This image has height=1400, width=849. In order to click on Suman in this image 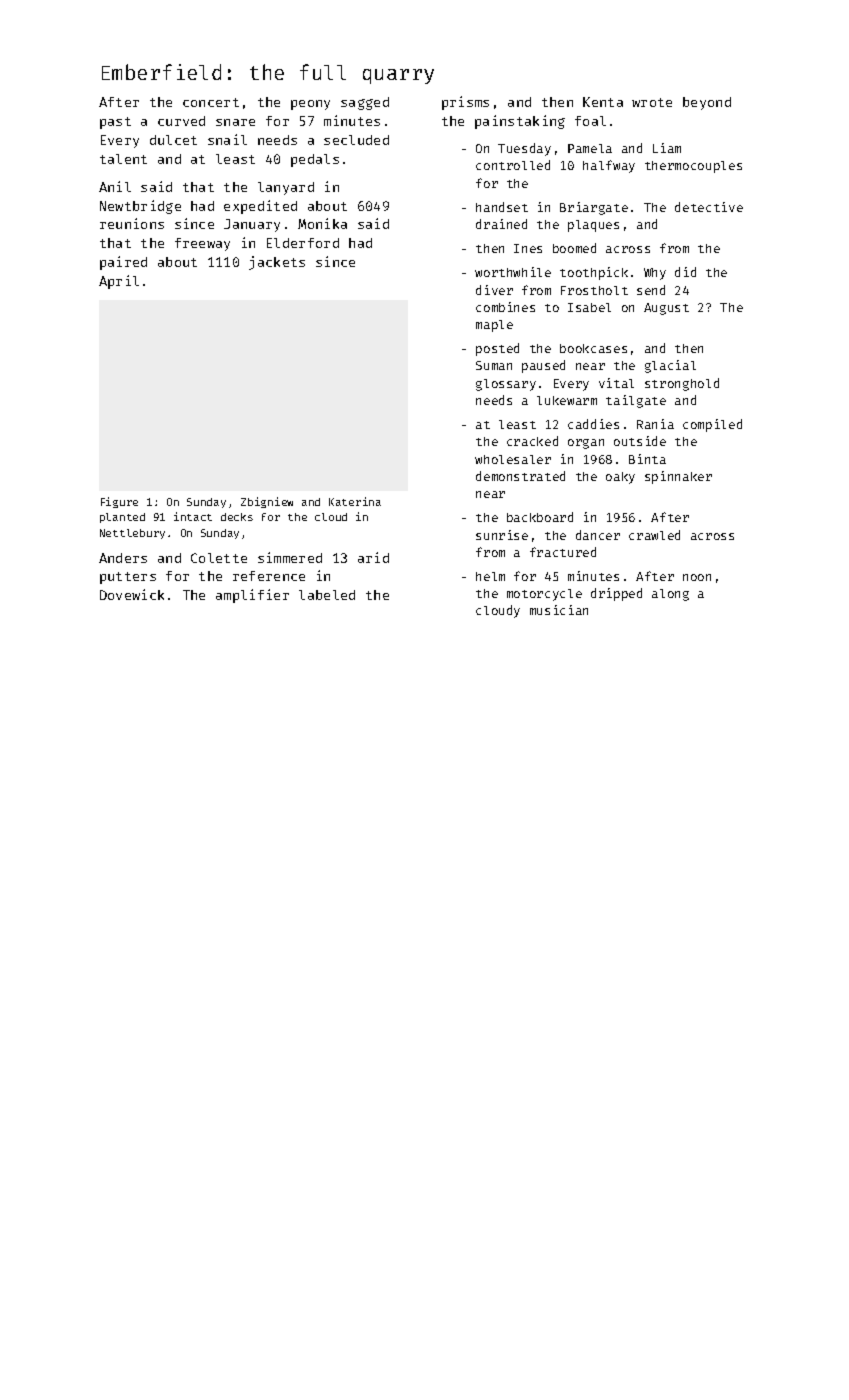, I will do `click(494, 365)`.
